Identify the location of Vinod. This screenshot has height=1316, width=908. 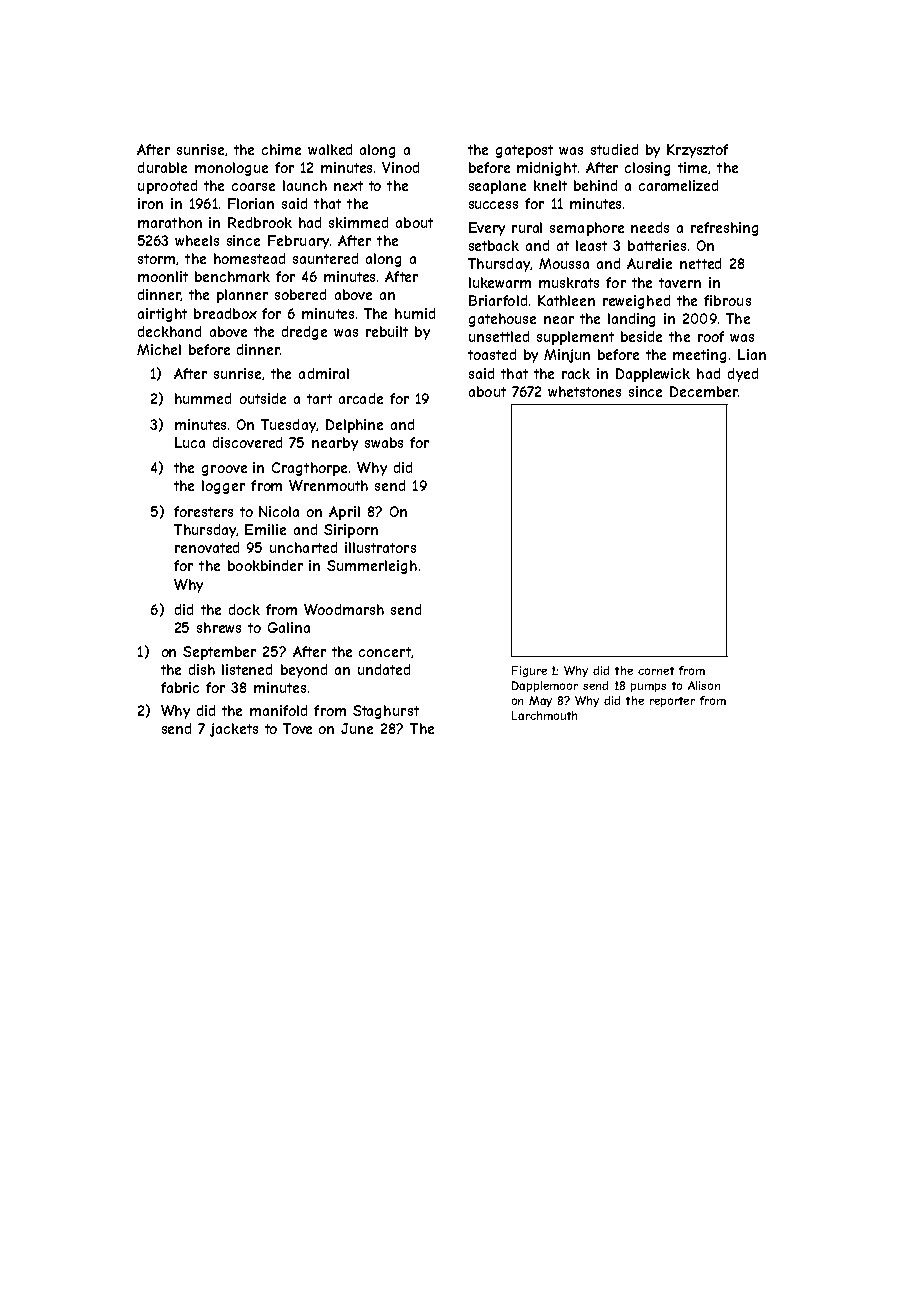
(400, 167).
